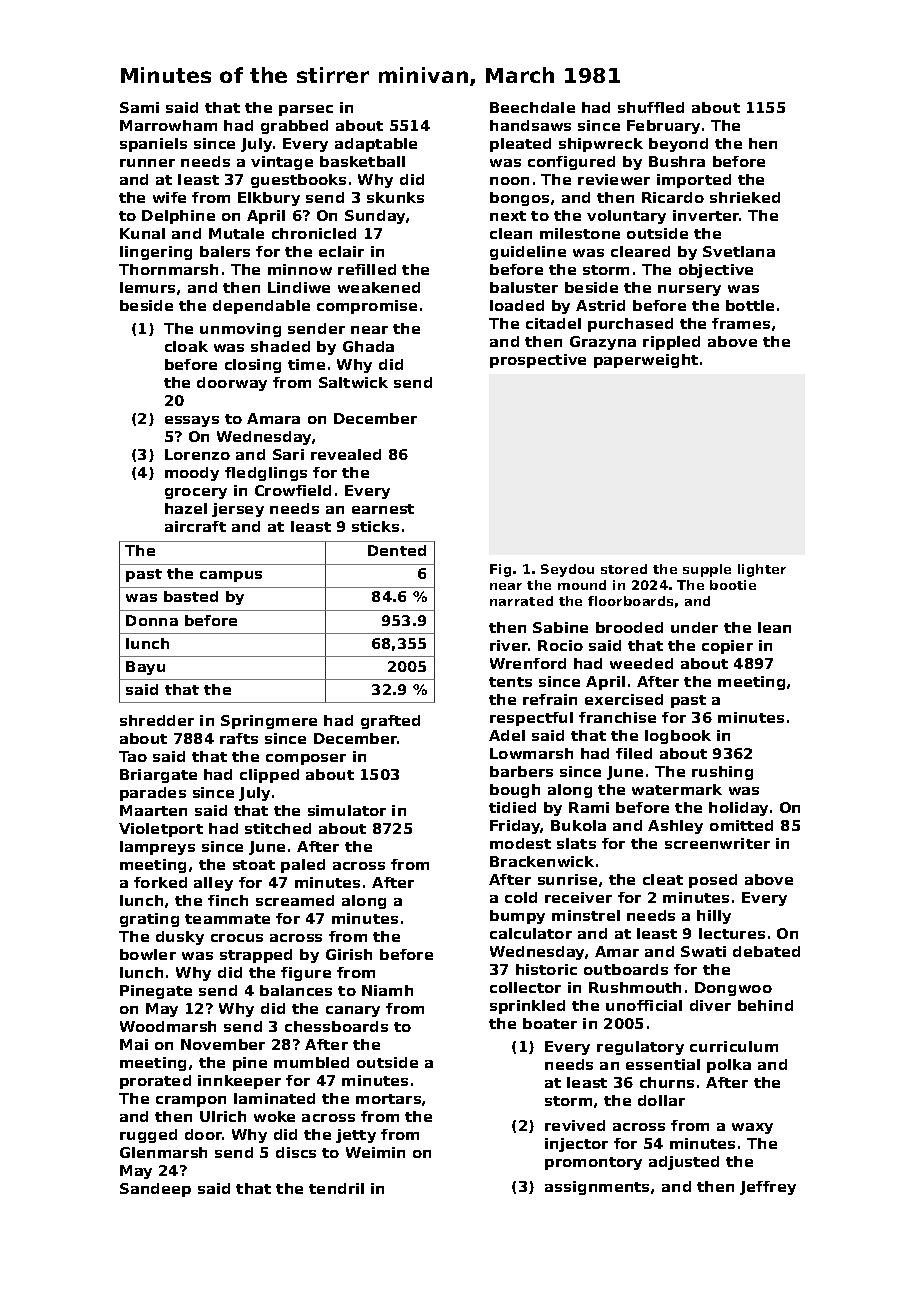 The width and height of the document is (924, 1311). I want to click on mumbled, so click(311, 1062).
